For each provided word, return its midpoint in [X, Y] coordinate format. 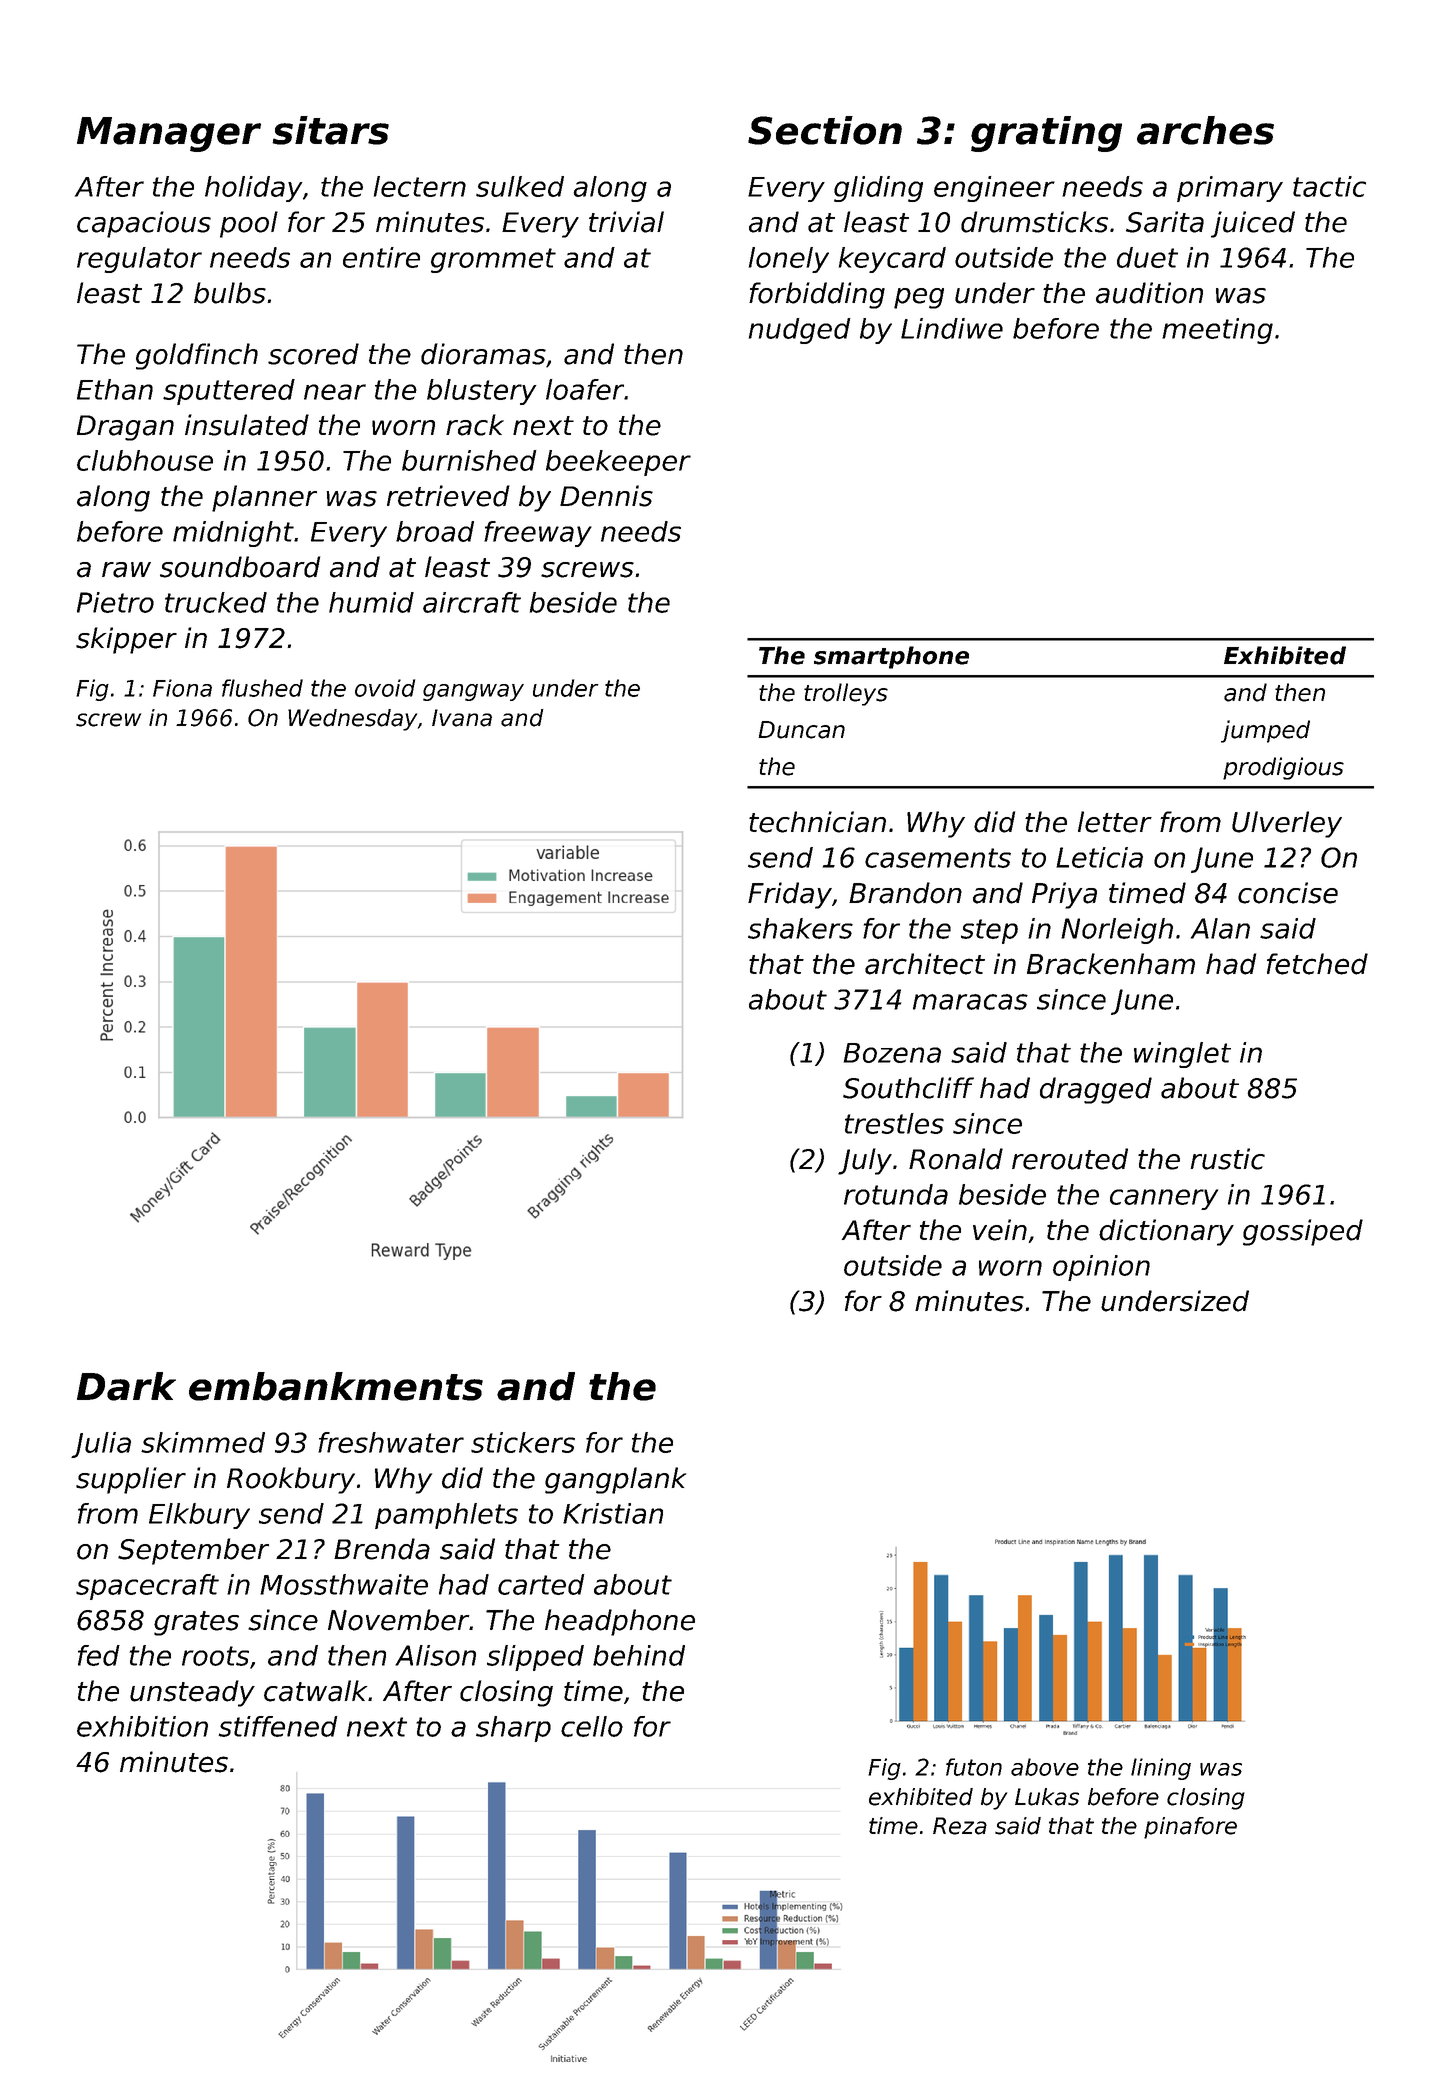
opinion [1101, 1268]
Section [825, 130]
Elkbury [199, 1516]
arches [1205, 130]
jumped [1265, 731]
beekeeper [618, 463]
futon [974, 1767]
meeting [1217, 331]
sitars [330, 130]
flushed [262, 688]
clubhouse [145, 460]
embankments [336, 1386]
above [1045, 1767]
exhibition [142, 1726]
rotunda [896, 1194]
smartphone [891, 657]
